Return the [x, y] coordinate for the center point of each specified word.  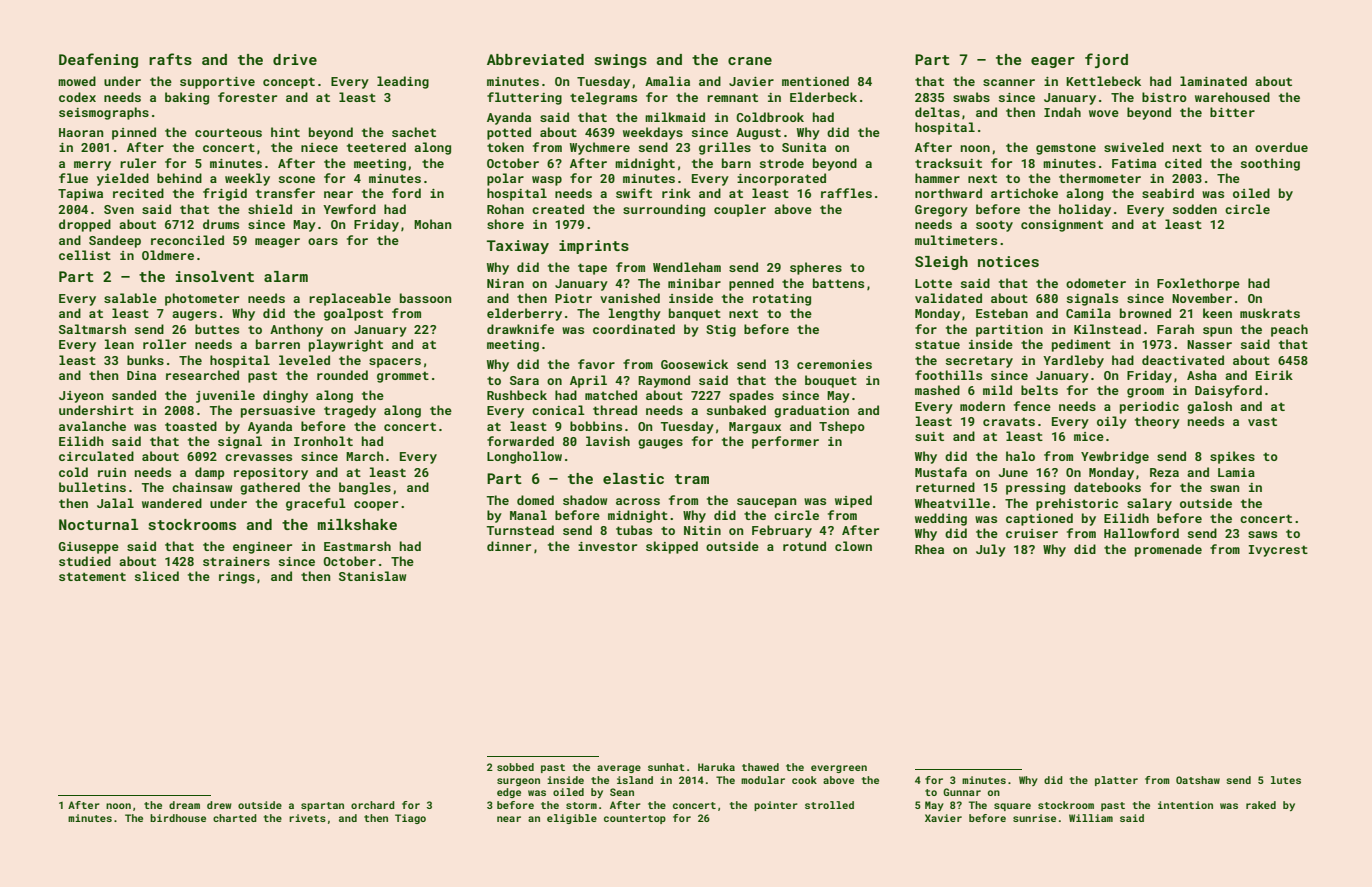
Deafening [98, 60]
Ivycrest [1278, 551]
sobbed [515, 767]
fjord [1106, 60]
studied [85, 561]
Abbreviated [535, 59]
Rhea [929, 549]
